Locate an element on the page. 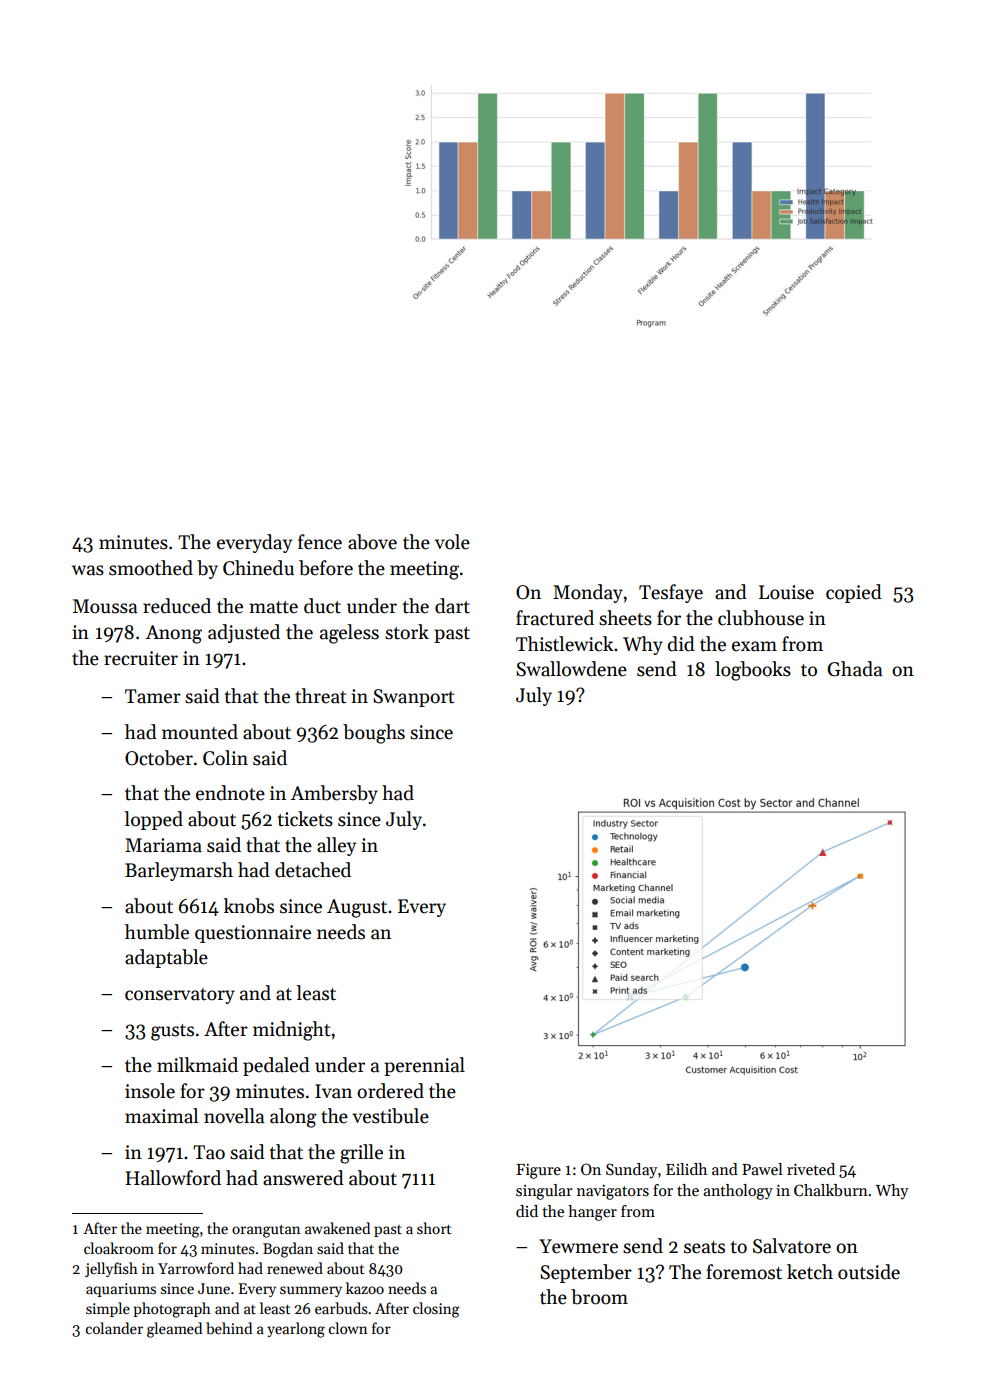  Tamer is located at coordinates (153, 696).
